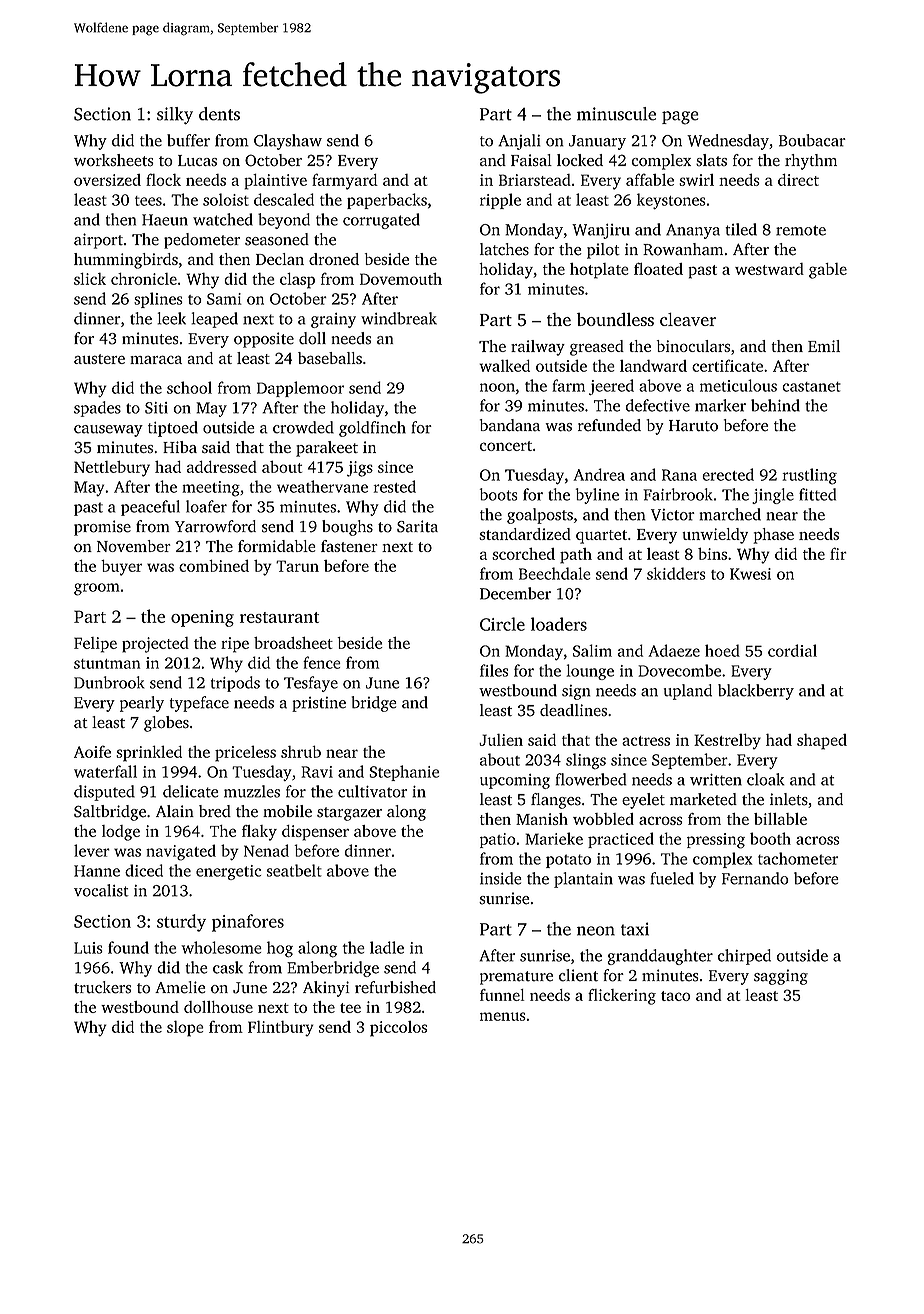 The width and height of the screenshot is (924, 1314). I want to click on Emil, so click(824, 346).
